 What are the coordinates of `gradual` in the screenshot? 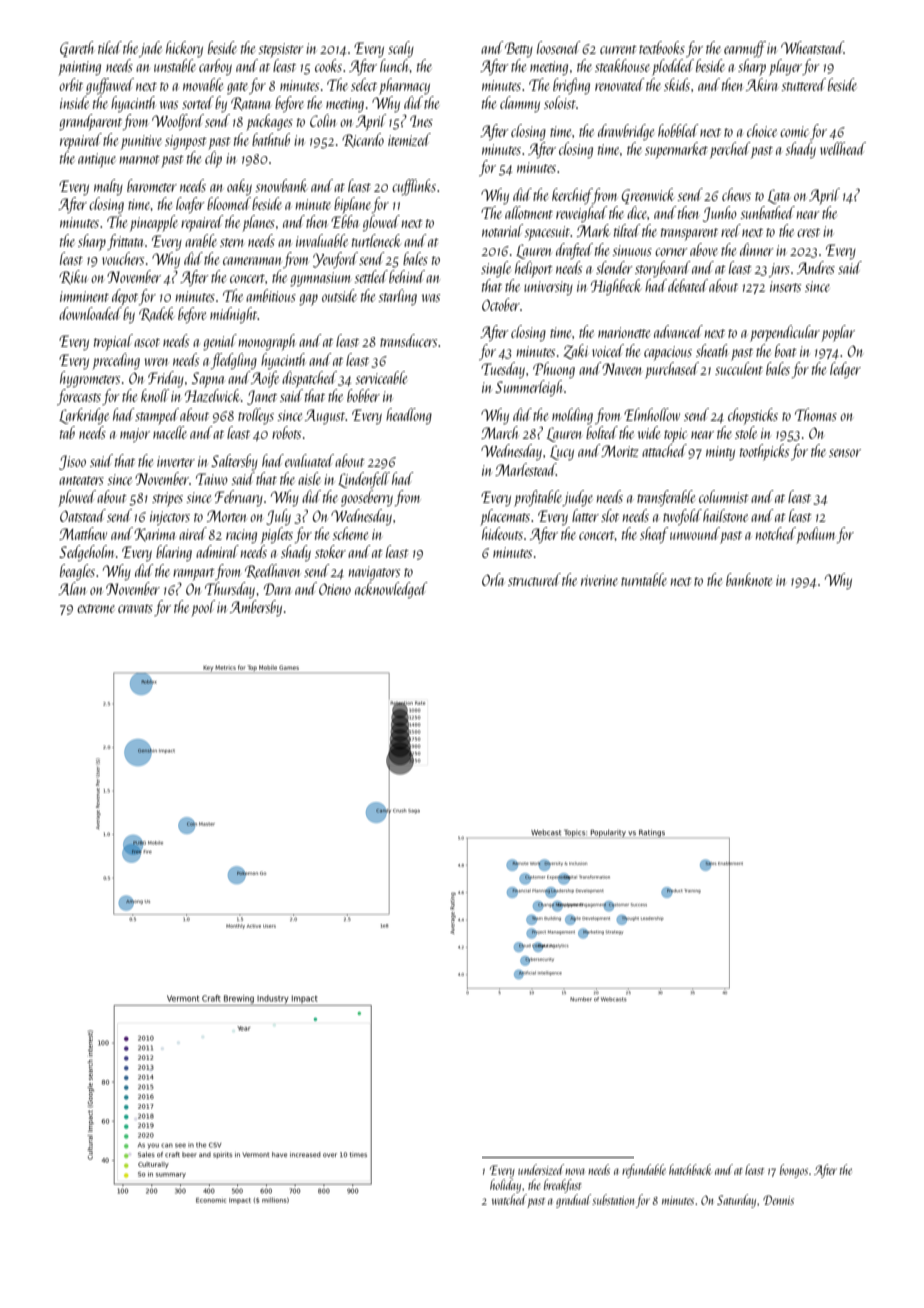 It's located at (573, 1201).
